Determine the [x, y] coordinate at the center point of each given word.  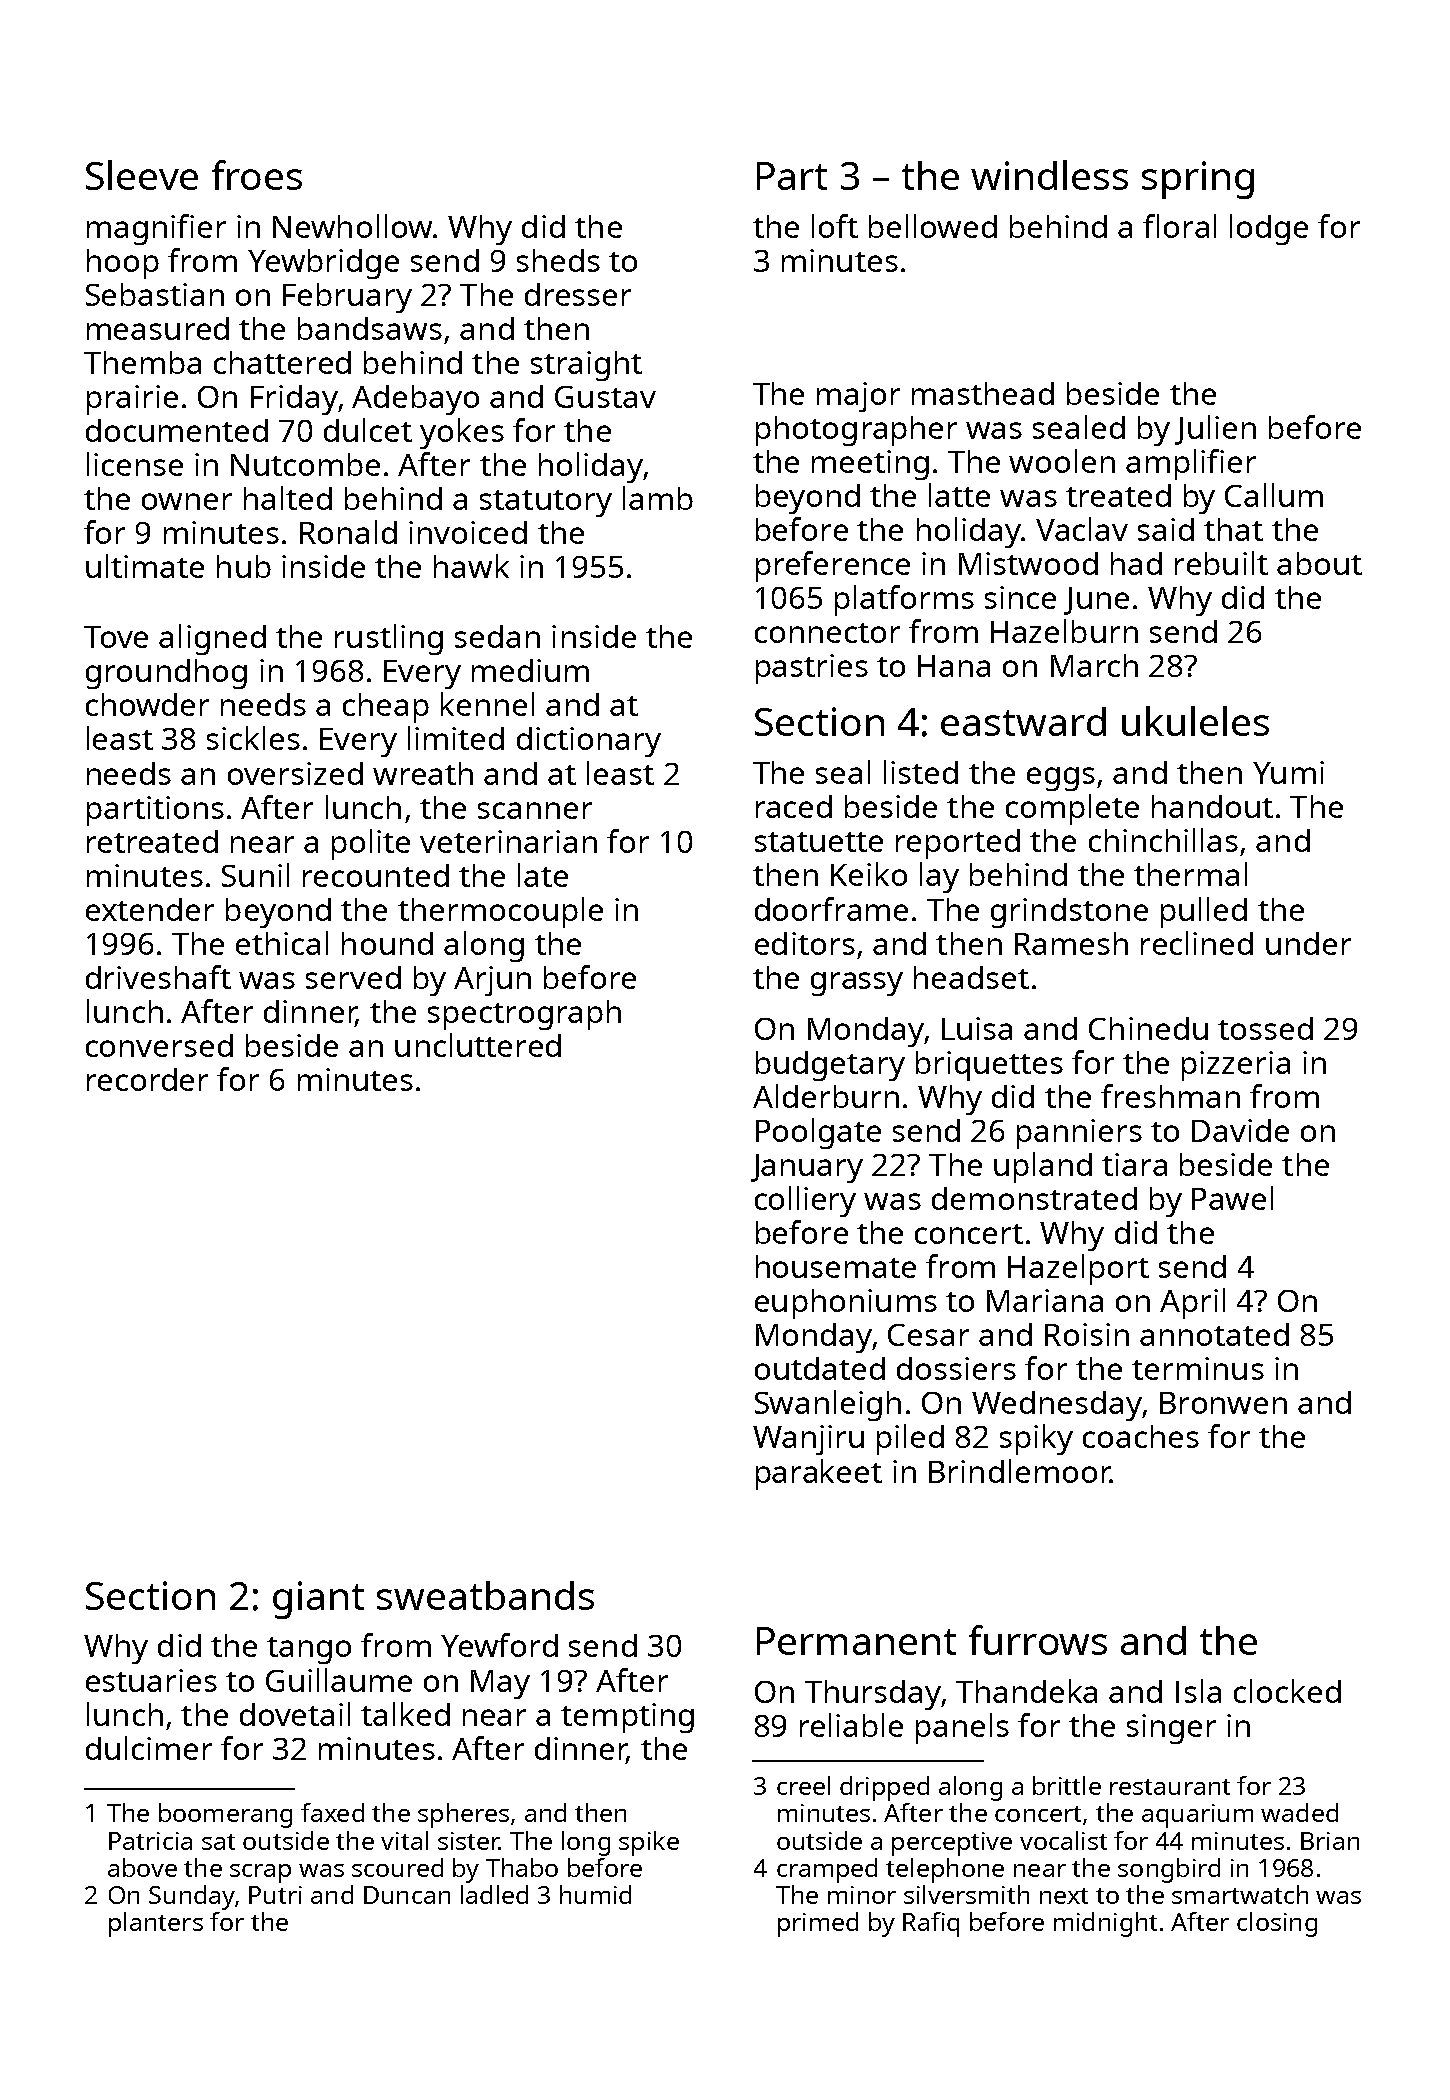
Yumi [1288, 772]
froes [257, 175]
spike [649, 1843]
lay [939, 877]
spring [1198, 180]
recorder [147, 1079]
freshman [1170, 1096]
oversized [295, 773]
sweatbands [485, 1595]
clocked [1287, 1691]
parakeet [819, 1474]
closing [1277, 1924]
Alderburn [826, 1096]
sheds [558, 260]
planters [156, 1924]
